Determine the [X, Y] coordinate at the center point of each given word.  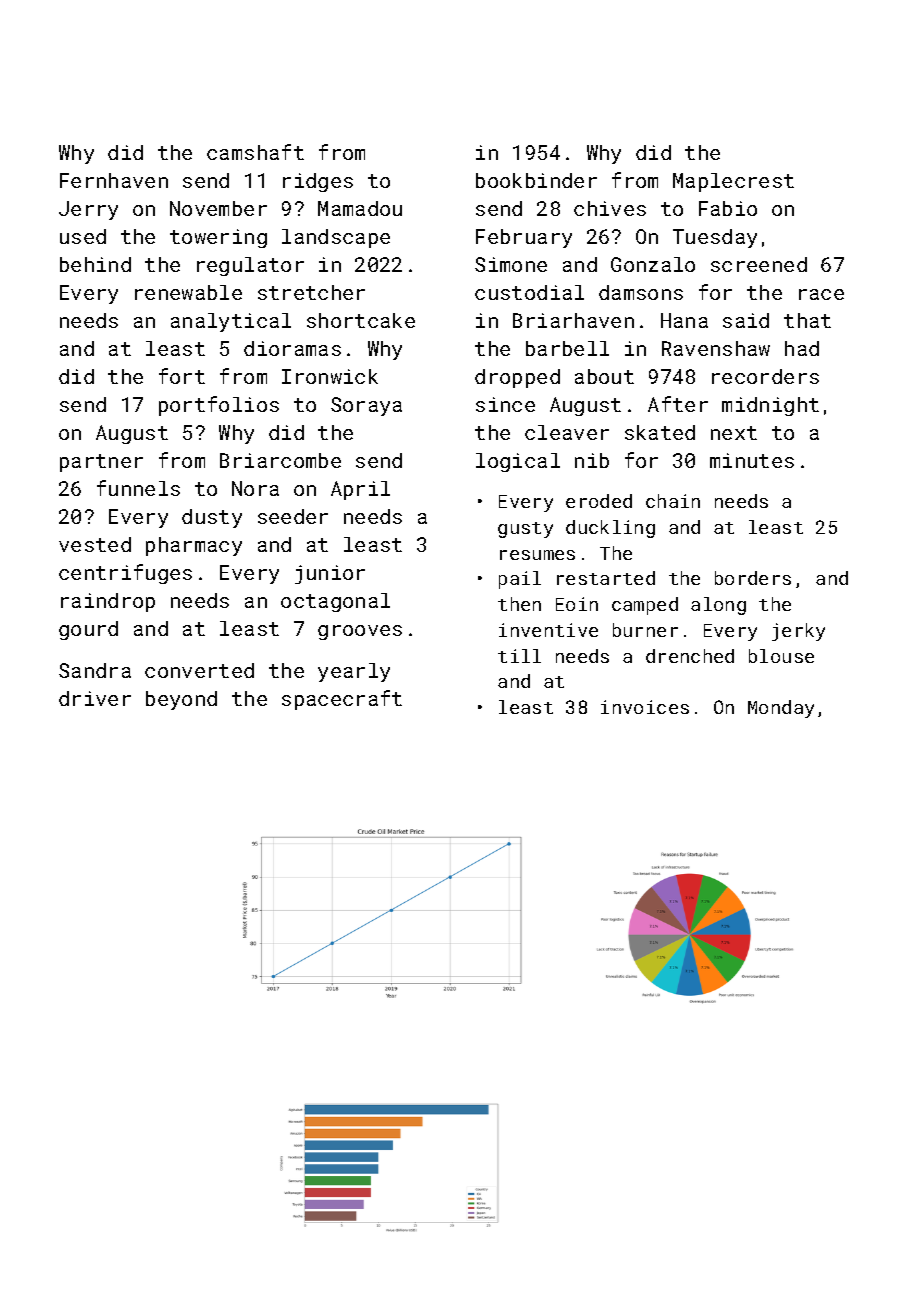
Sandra [95, 670]
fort [182, 376]
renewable [188, 292]
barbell [567, 348]
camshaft [255, 152]
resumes [537, 555]
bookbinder [536, 180]
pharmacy [194, 546]
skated [660, 432]
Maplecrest [733, 182]
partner [101, 463]
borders [753, 578]
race [821, 294]
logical [518, 462]
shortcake [361, 320]
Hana [684, 320]
